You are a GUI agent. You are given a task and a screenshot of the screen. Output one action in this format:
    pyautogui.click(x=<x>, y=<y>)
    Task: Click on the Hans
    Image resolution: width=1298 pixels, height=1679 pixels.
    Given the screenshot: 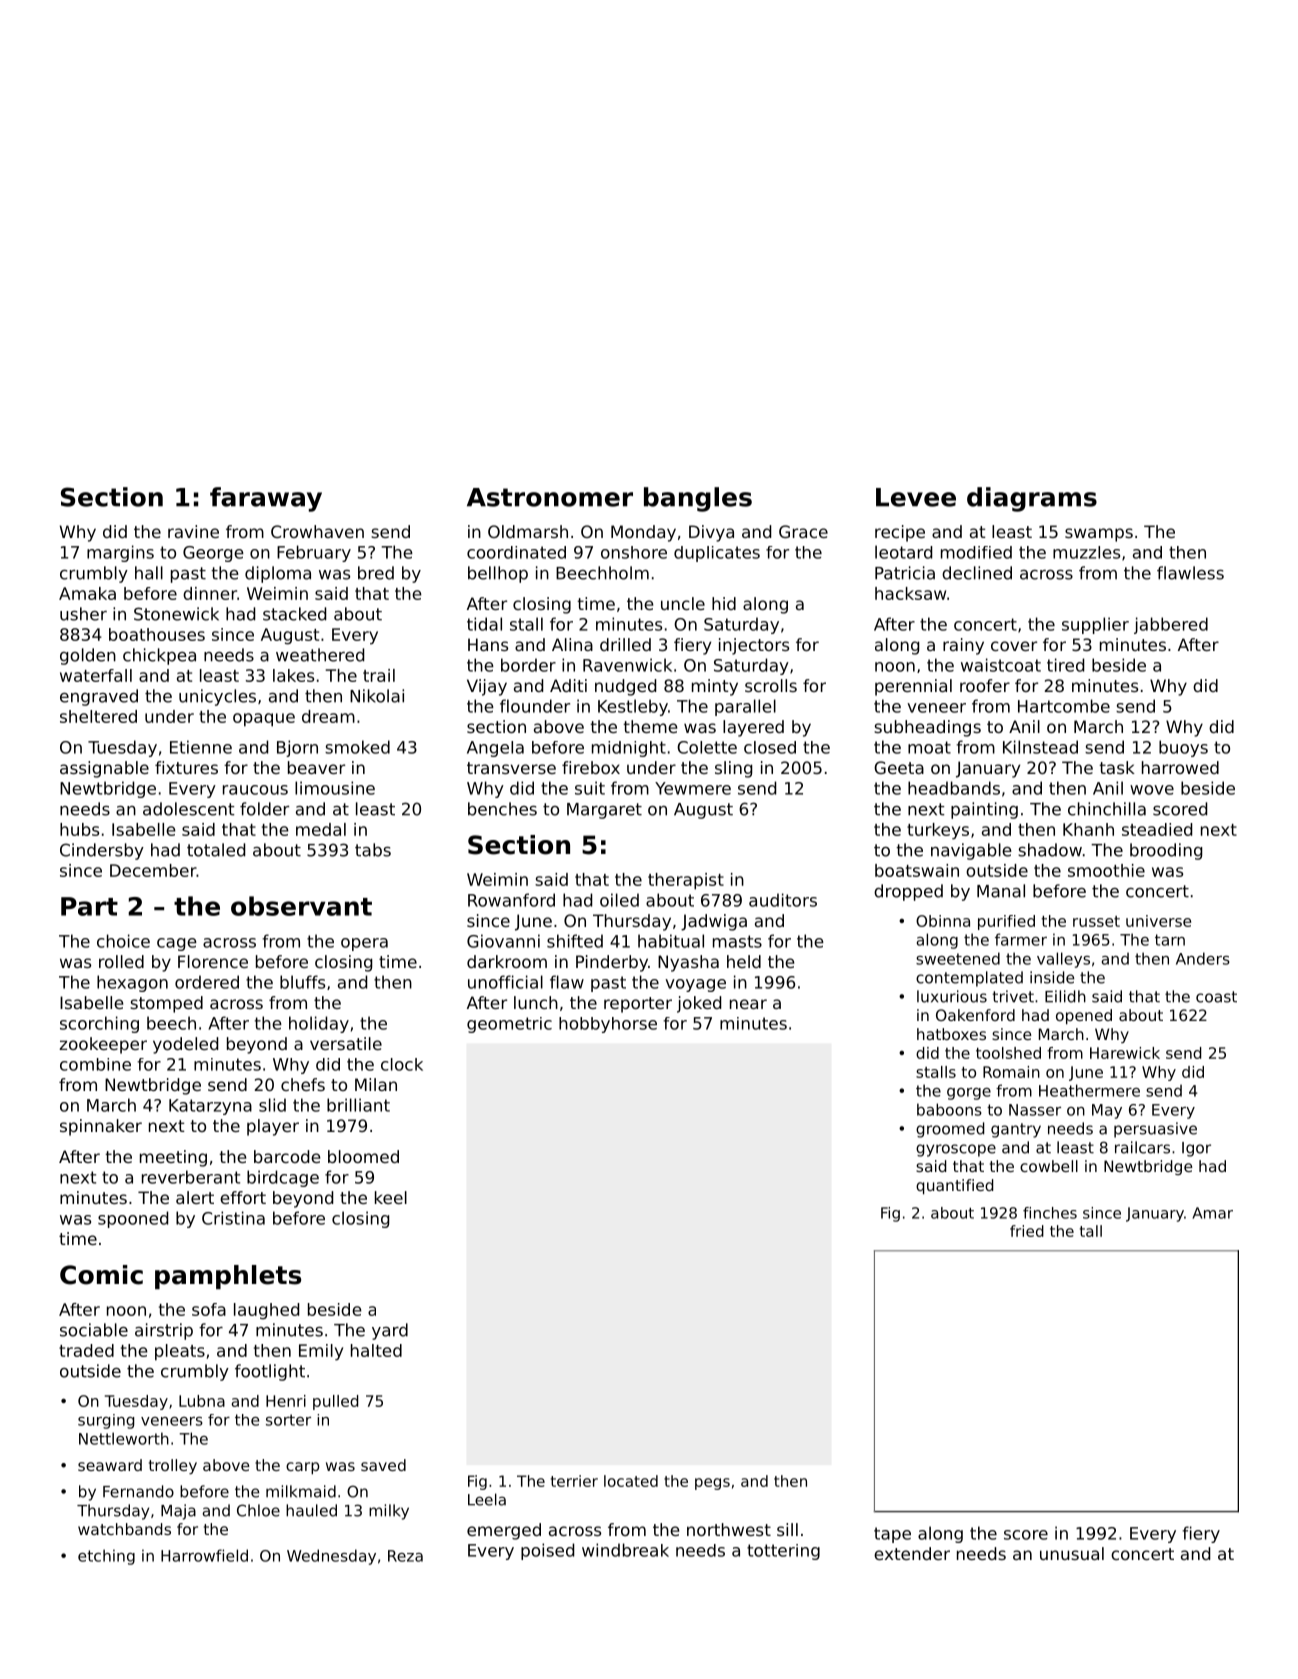 What is the action you would take?
    pyautogui.click(x=488, y=644)
